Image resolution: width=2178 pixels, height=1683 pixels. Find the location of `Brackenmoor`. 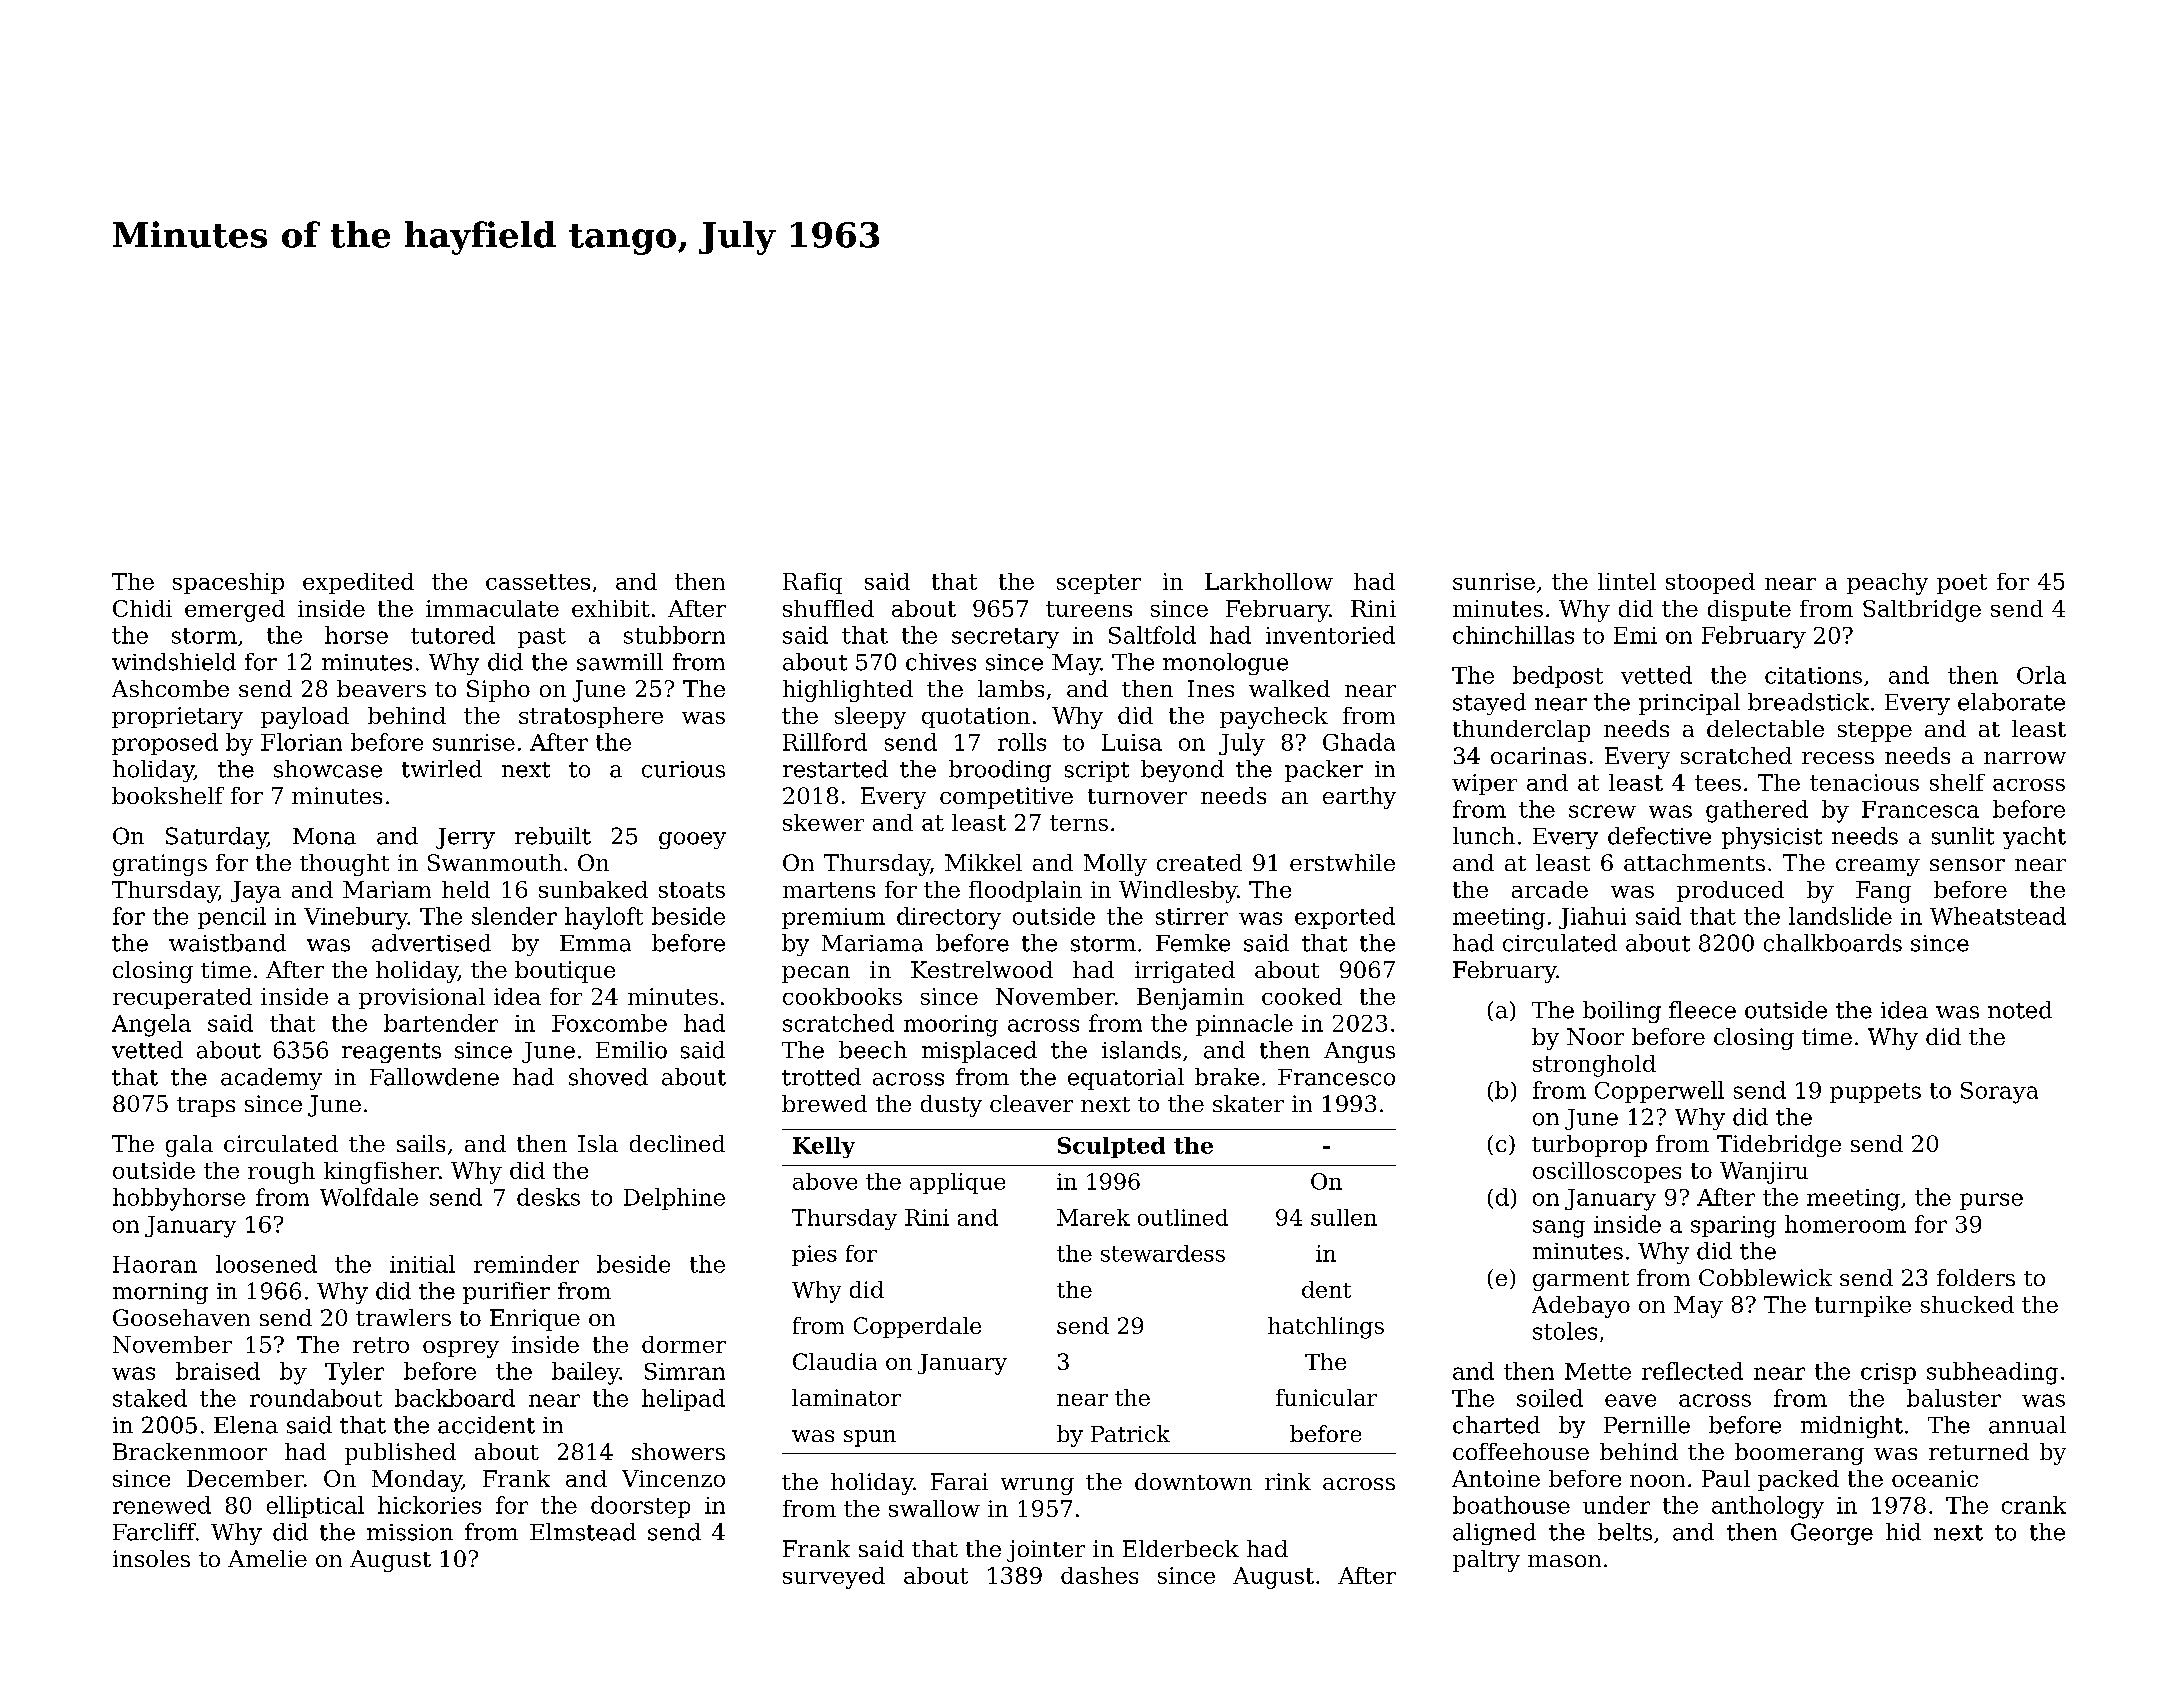

Brackenmoor is located at coordinates (190, 1451).
